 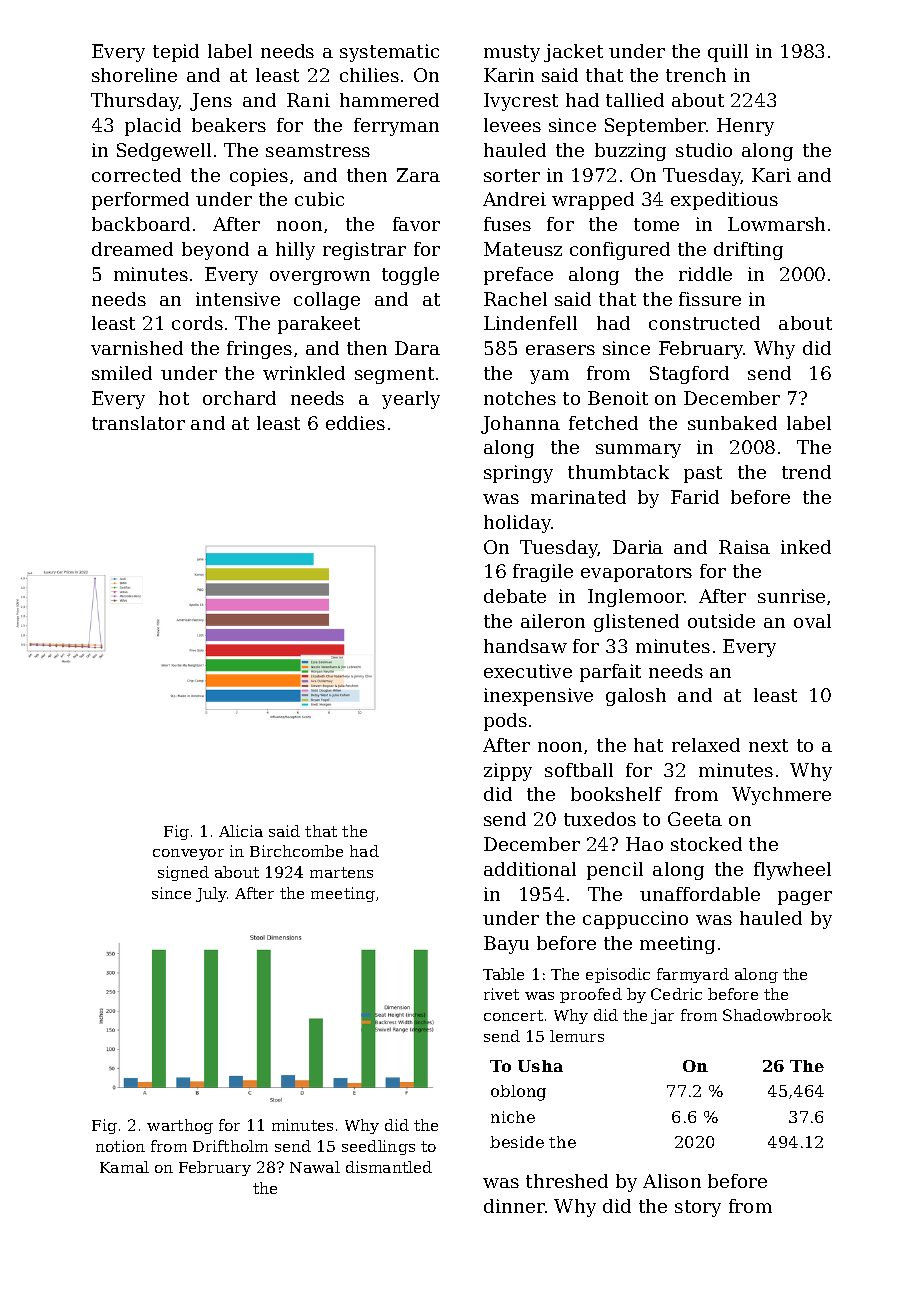 What do you see at coordinates (721, 621) in the image?
I see `outside` at bounding box center [721, 621].
